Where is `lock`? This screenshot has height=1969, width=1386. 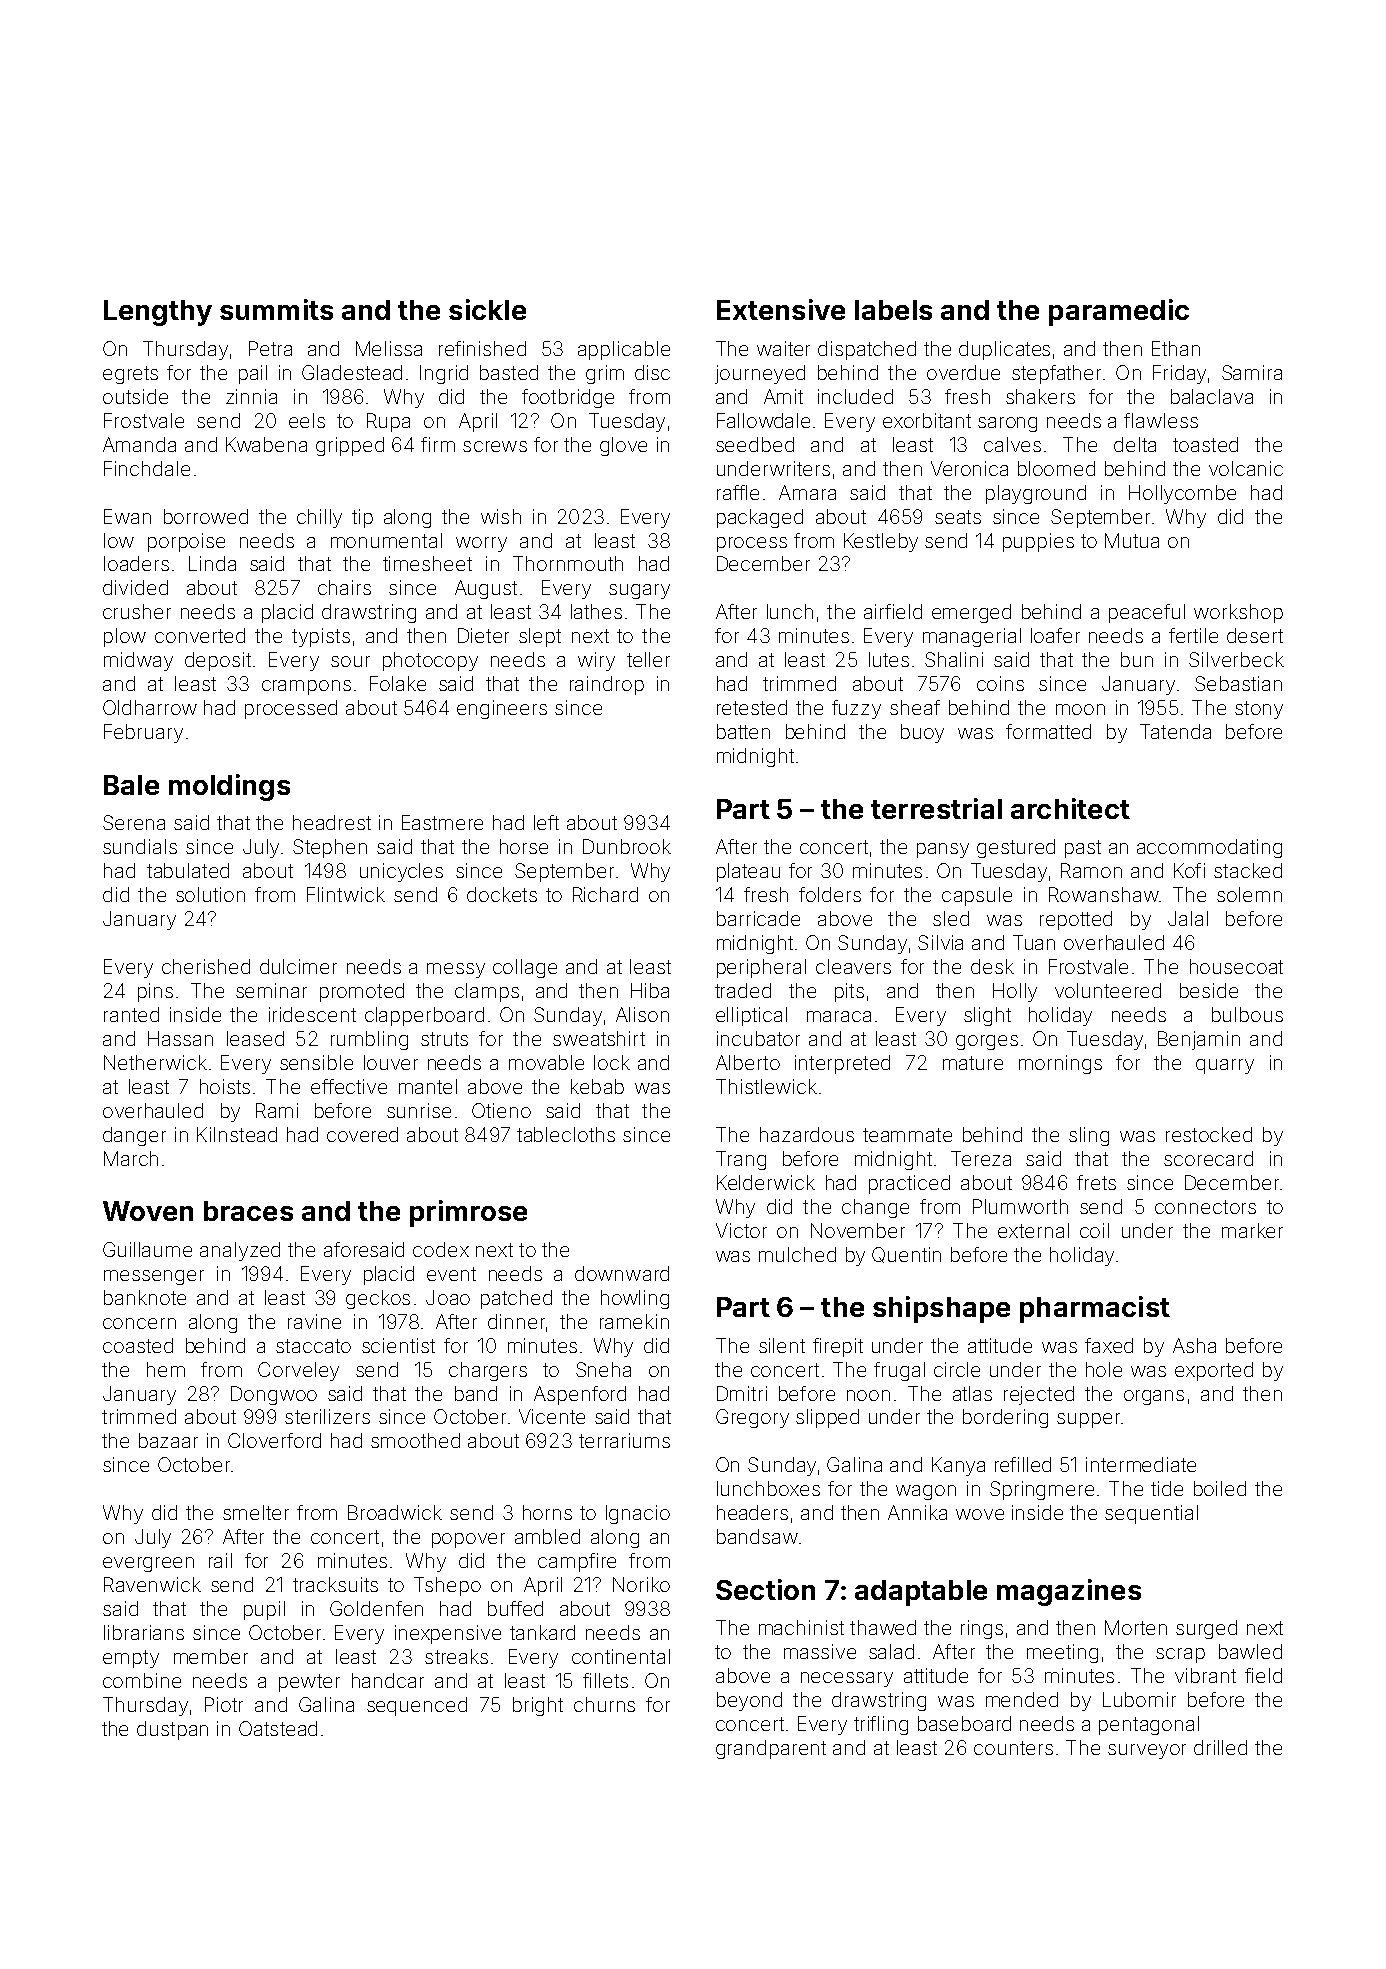
lock is located at coordinates (612, 1062).
